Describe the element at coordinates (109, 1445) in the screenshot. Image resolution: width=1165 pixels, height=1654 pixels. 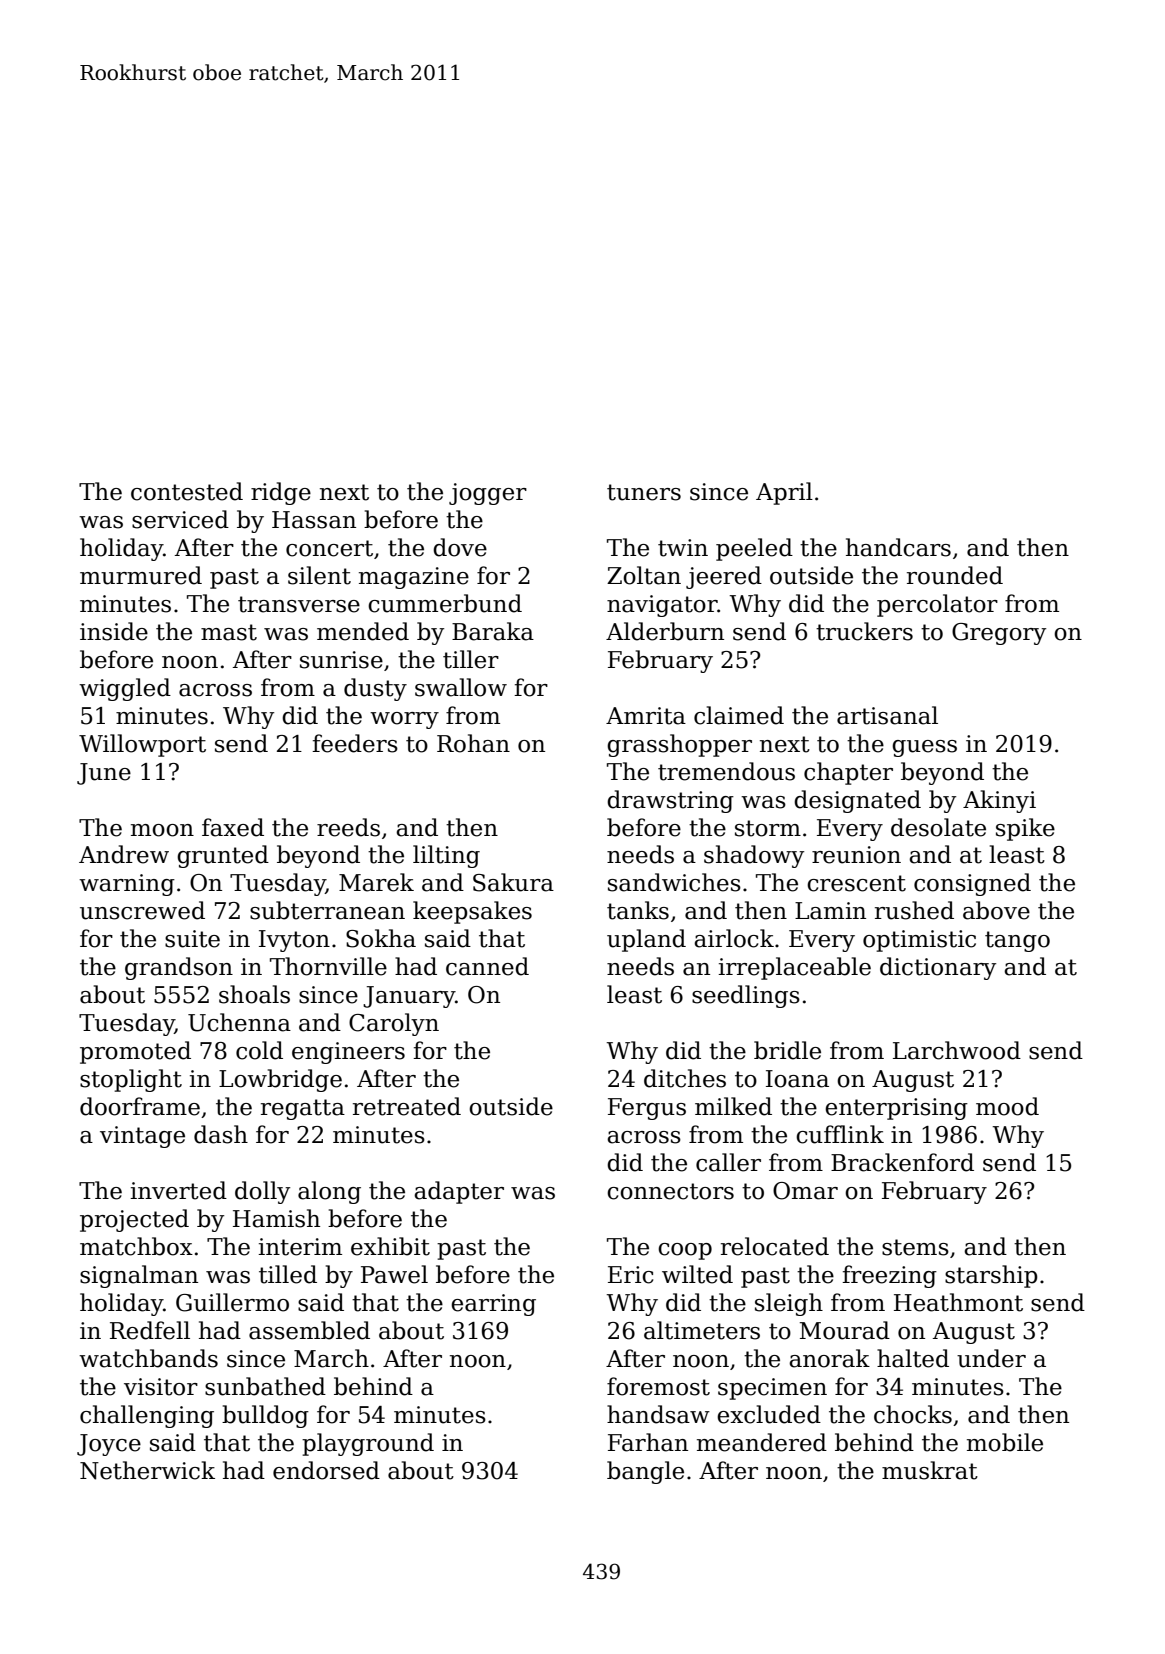
I see `Joyce` at that location.
